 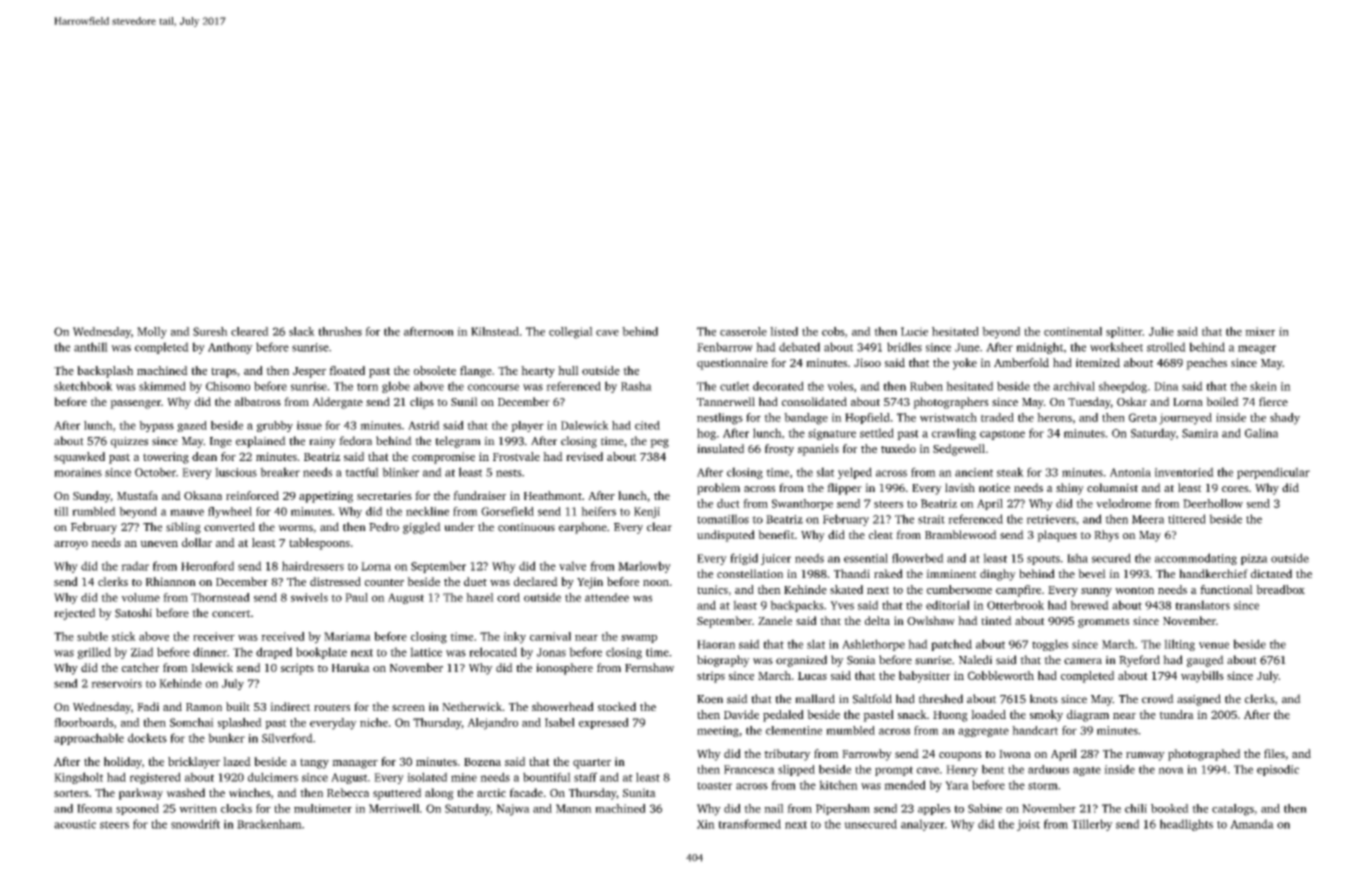 I want to click on photographers, so click(x=951, y=403).
